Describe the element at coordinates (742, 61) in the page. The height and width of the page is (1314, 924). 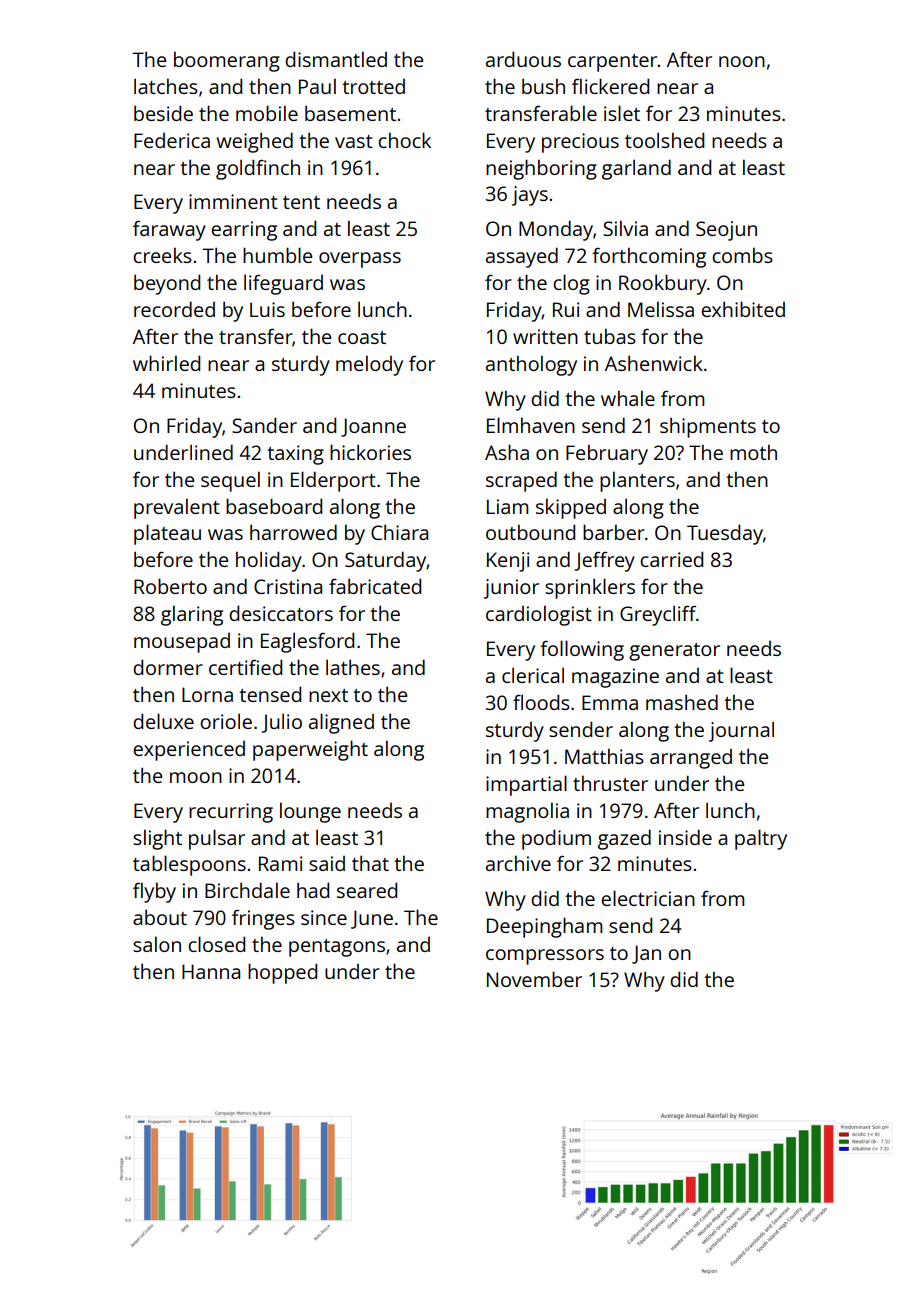
I see `noon` at that location.
